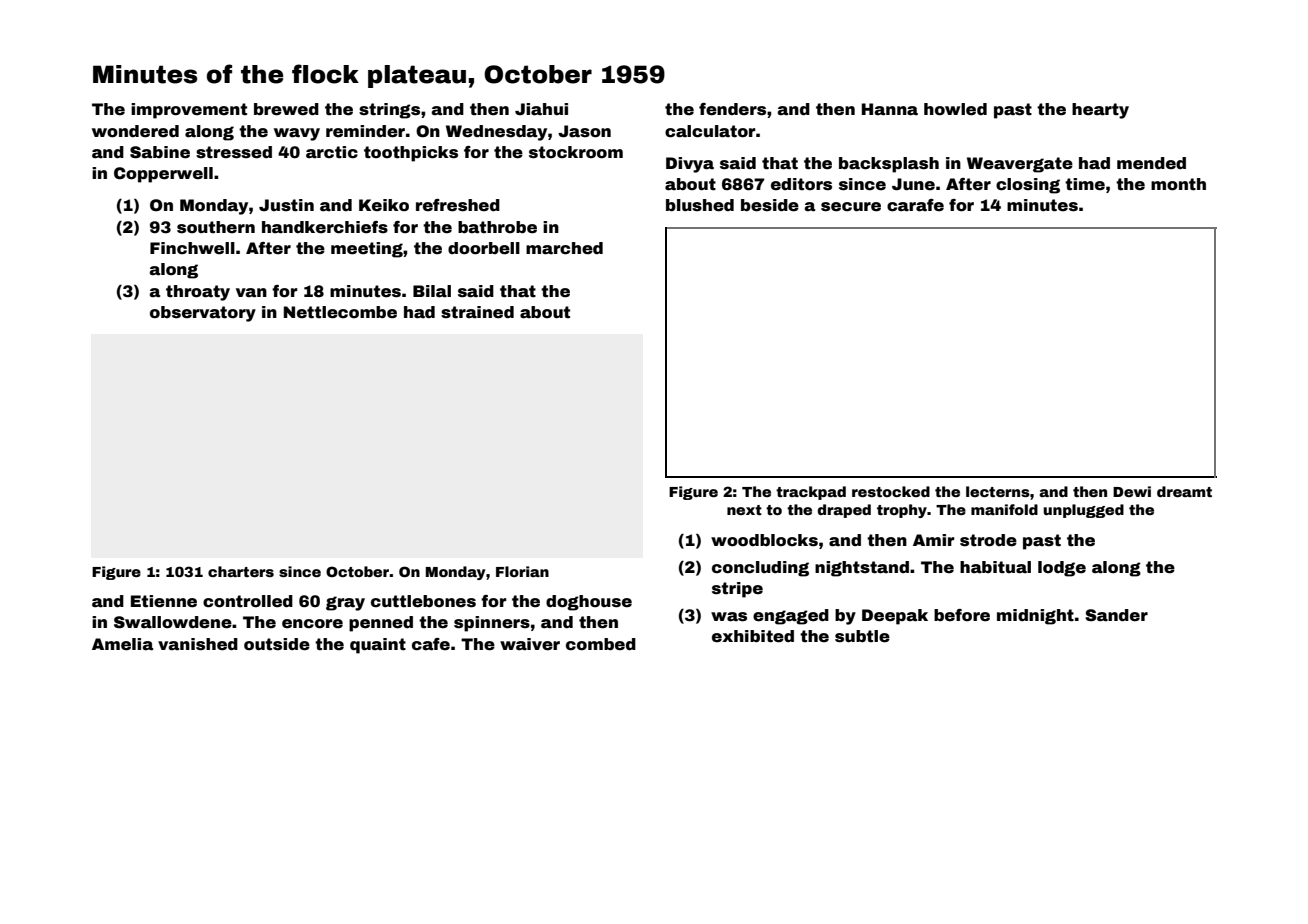 Image resolution: width=1308 pixels, height=924 pixels. Describe the element at coordinates (584, 131) in the screenshot. I see `Jason` at that location.
